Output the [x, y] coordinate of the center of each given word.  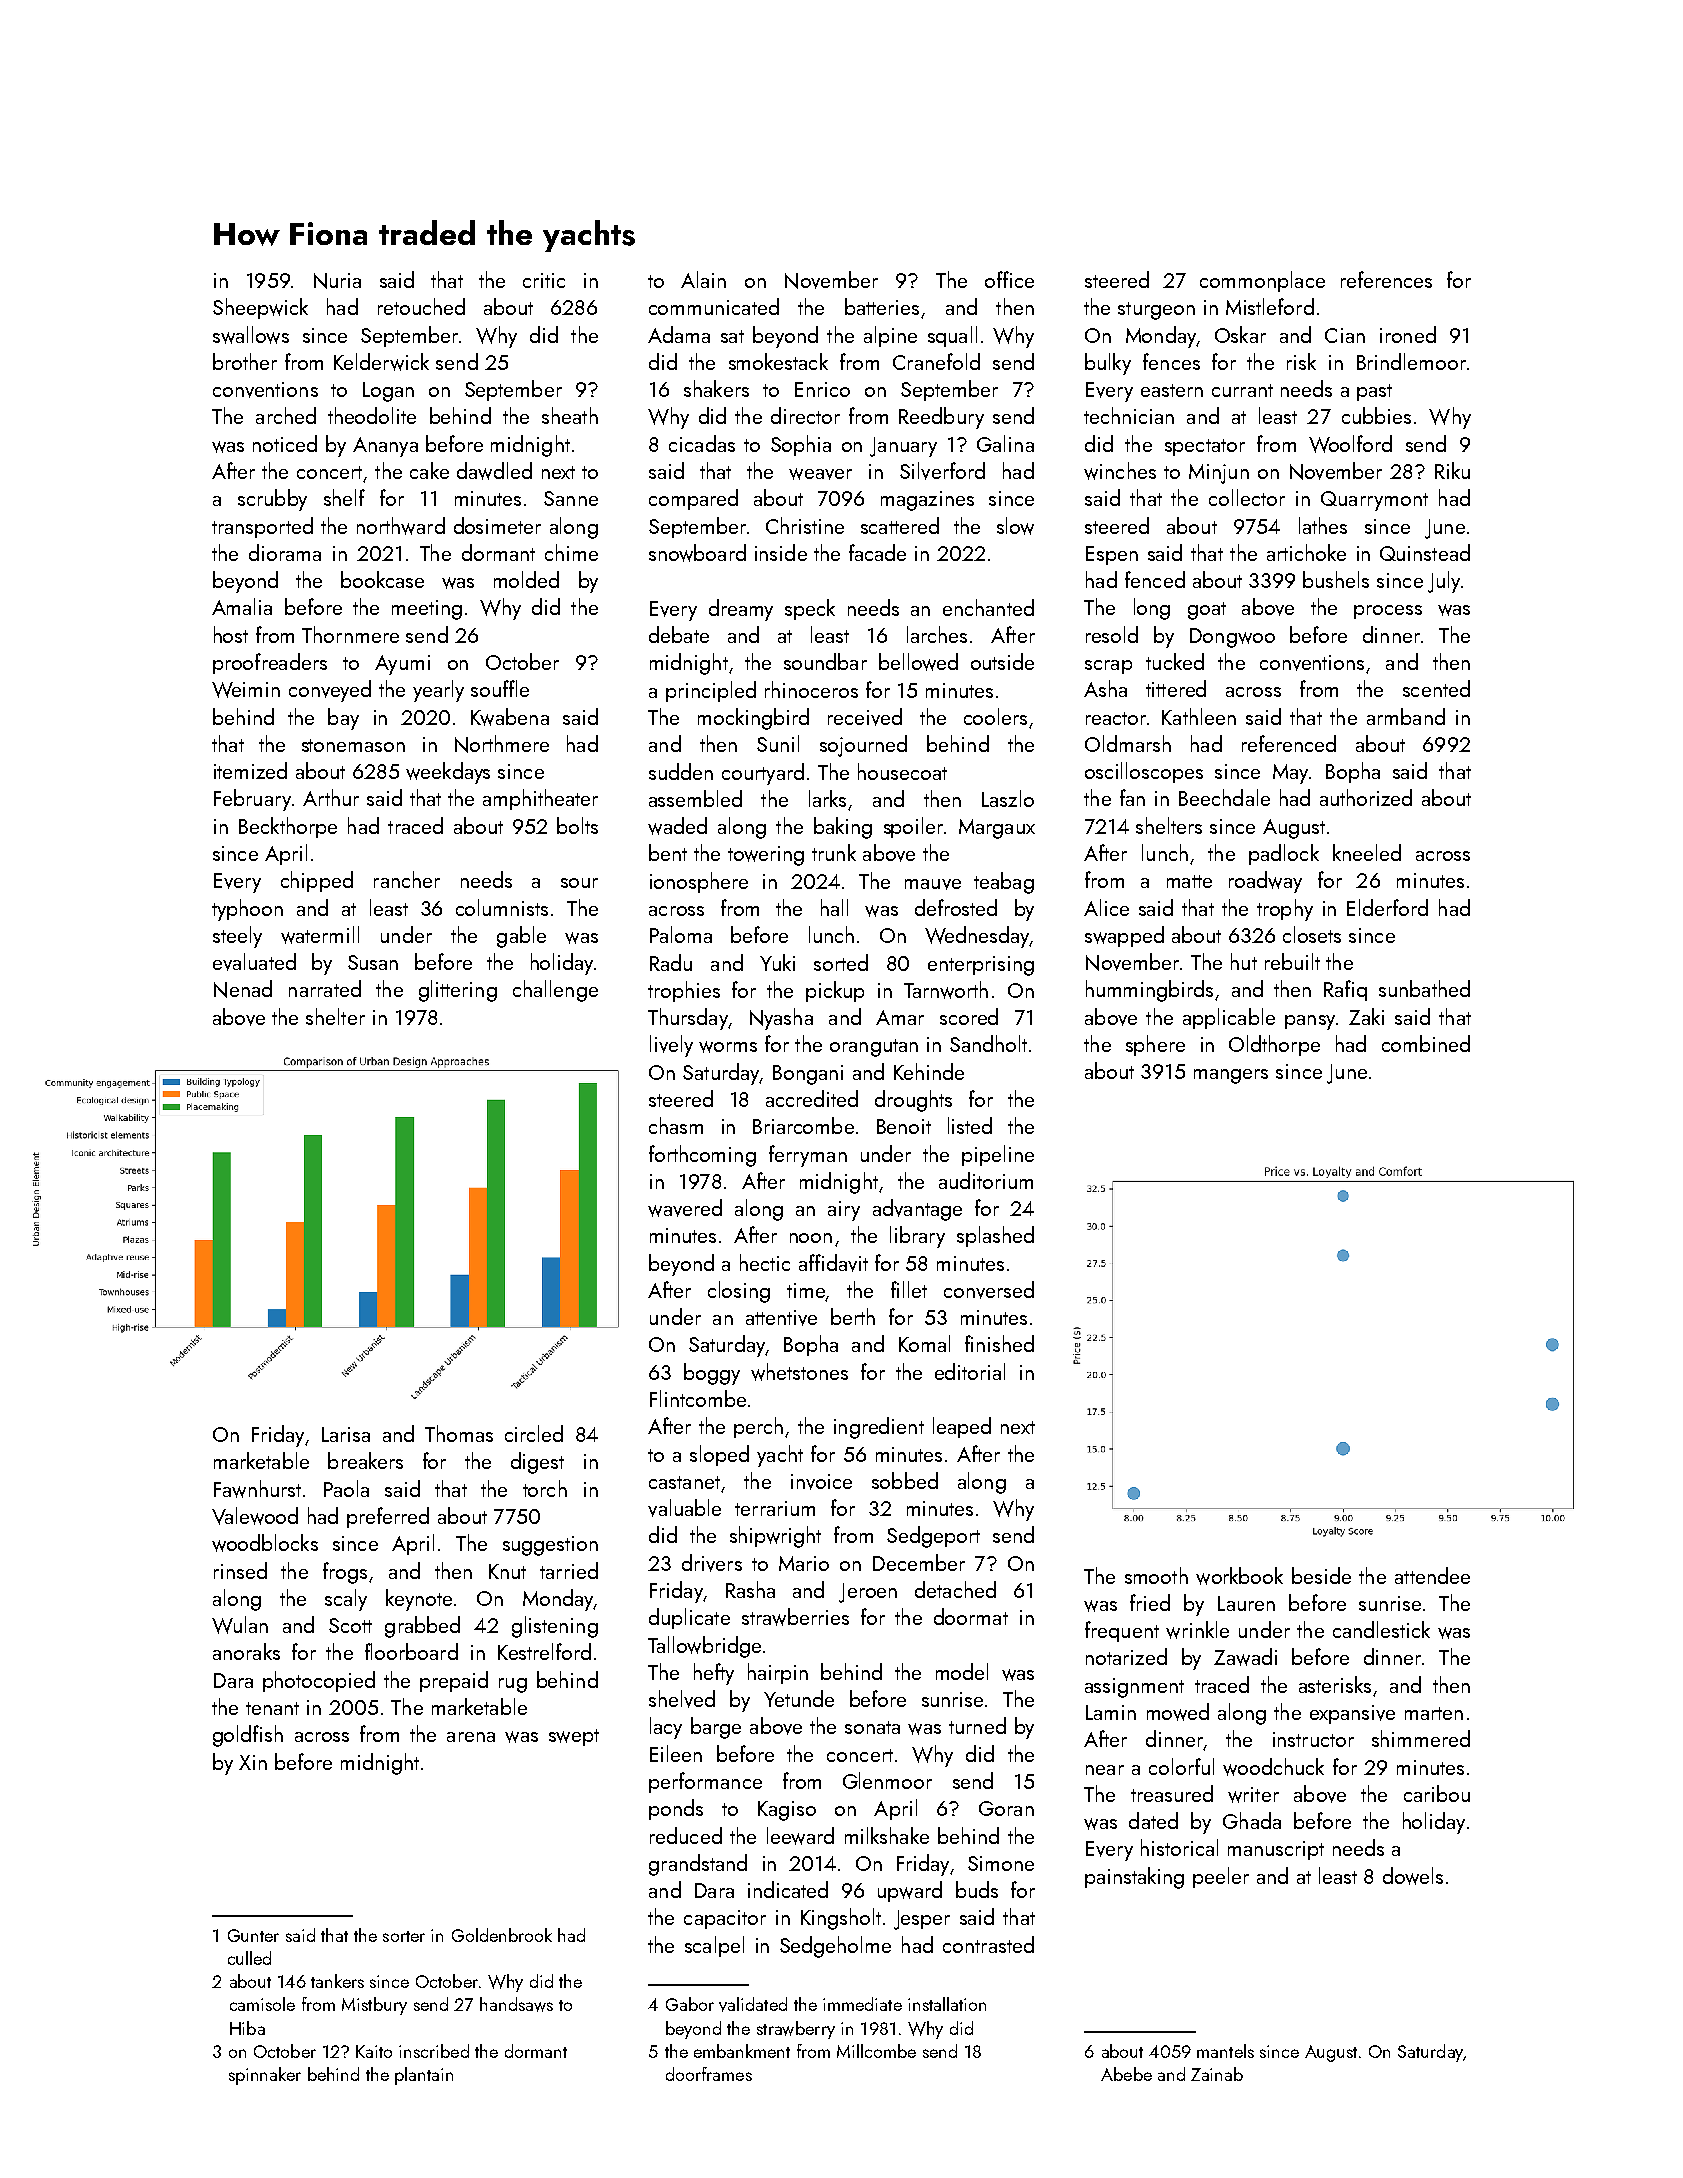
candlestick [1381, 1629]
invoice [821, 1482]
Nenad [243, 989]
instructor [1313, 1739]
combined [1426, 1043]
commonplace [1262, 281]
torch [545, 1488]
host [231, 634]
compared [693, 499]
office [1009, 279]
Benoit [904, 1126]
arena [471, 1737]
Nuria [337, 281]
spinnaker [265, 2076]
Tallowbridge [704, 1647]
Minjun [1219, 474]
